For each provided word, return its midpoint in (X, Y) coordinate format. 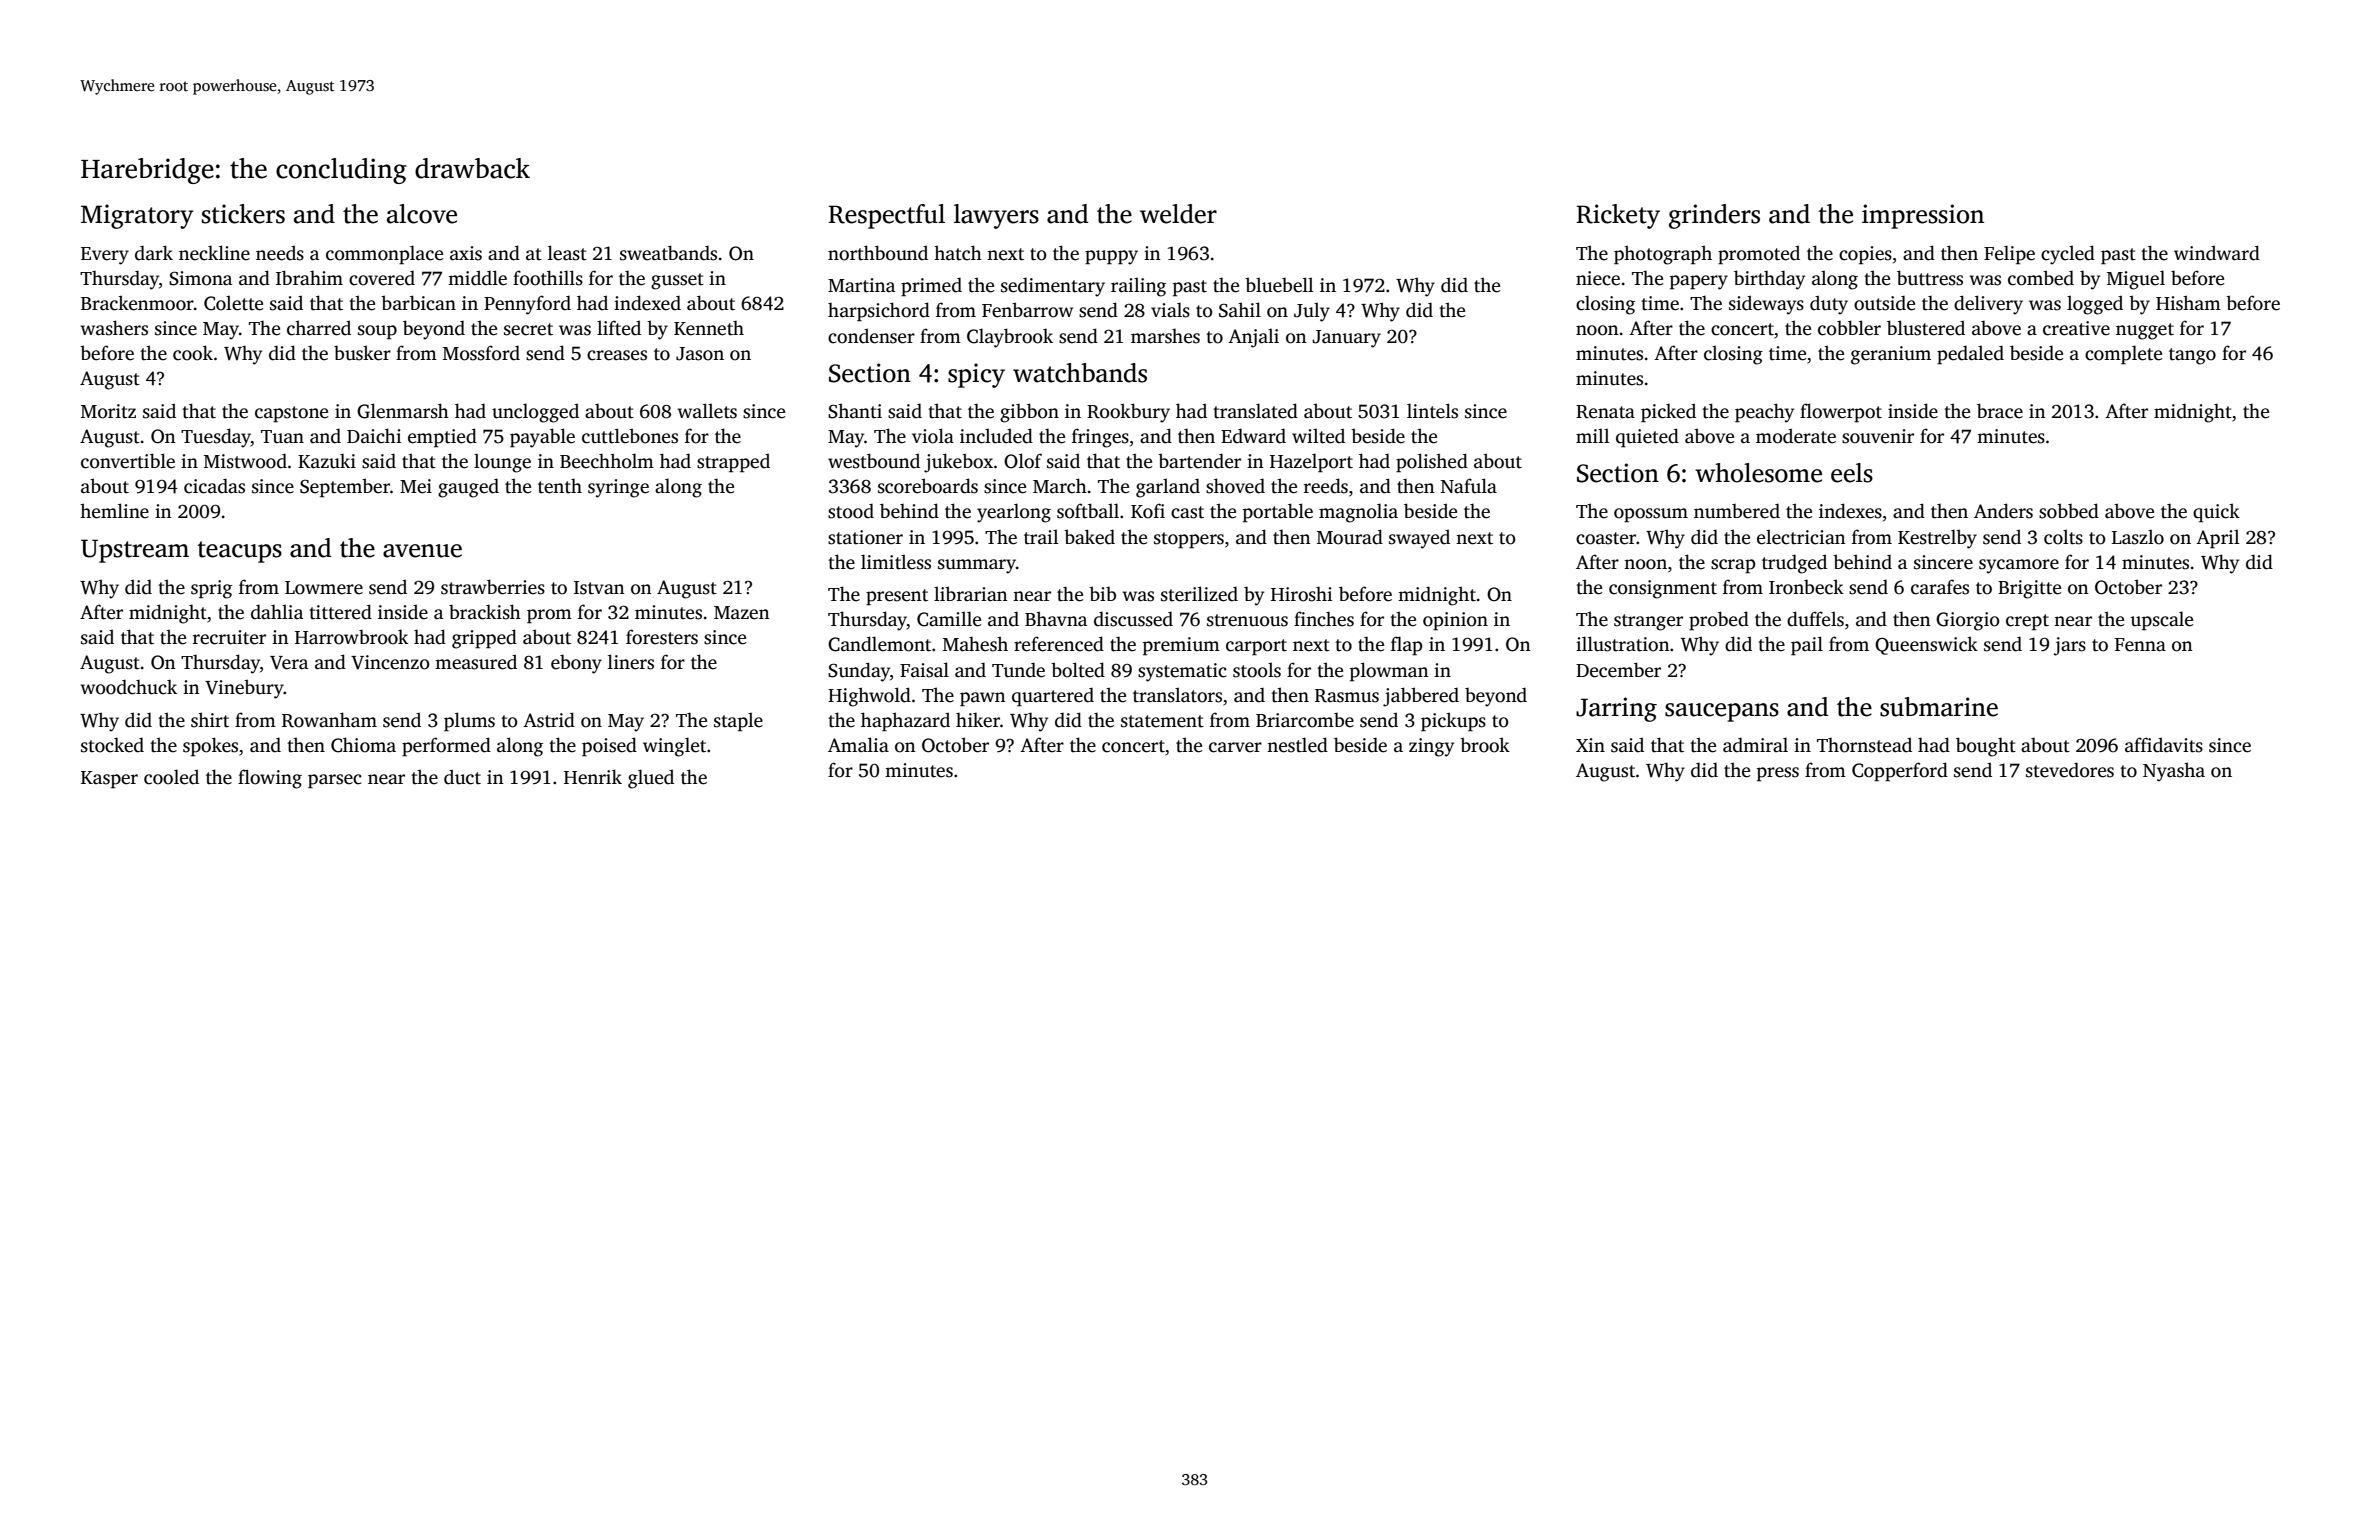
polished (1432, 463)
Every (105, 256)
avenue (422, 551)
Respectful (886, 216)
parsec (335, 781)
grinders (1714, 216)
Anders (2003, 511)
